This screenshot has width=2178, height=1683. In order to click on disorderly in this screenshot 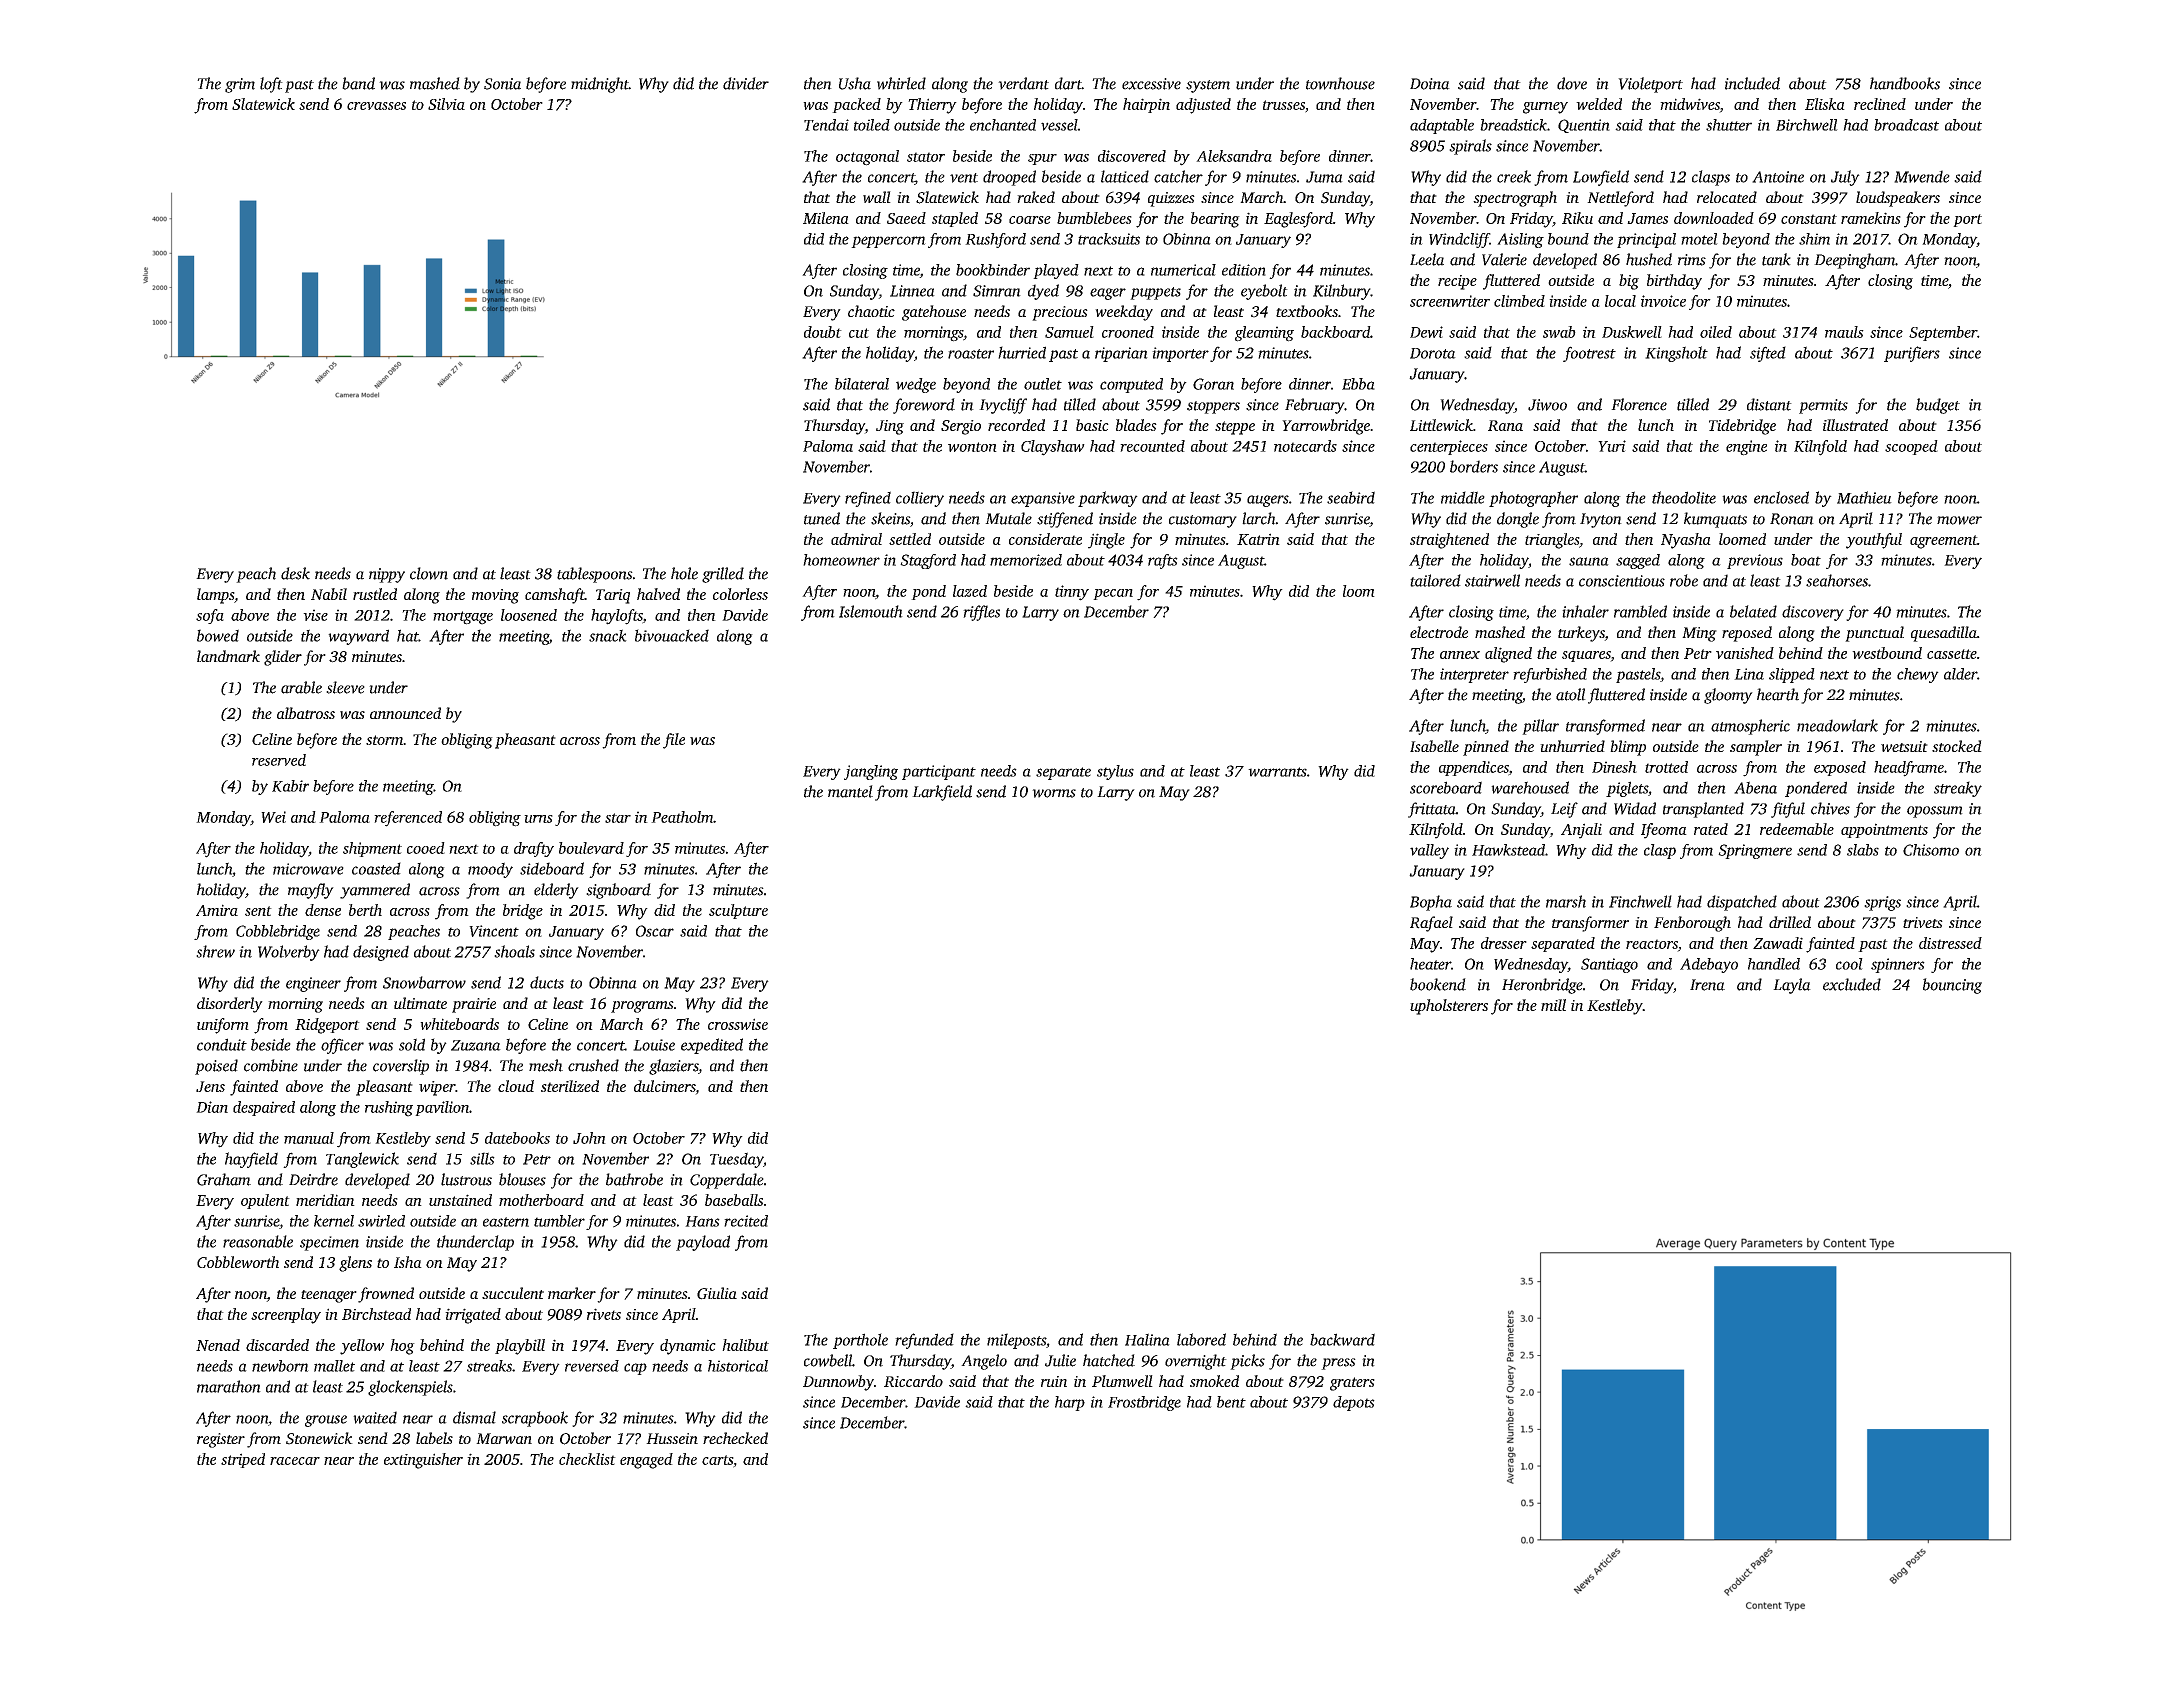, I will do `click(230, 1005)`.
